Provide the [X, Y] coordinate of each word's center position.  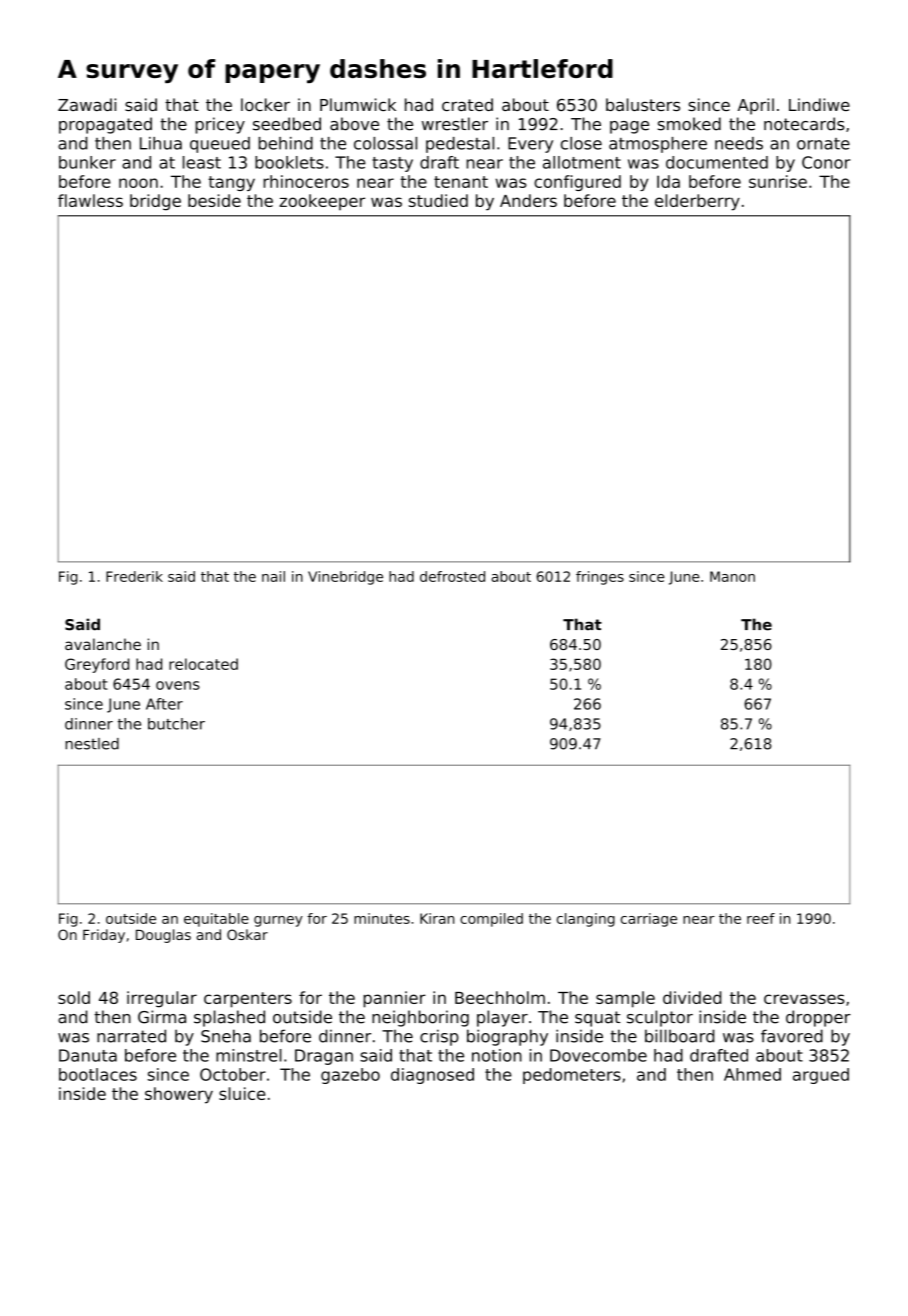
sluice [242, 1093]
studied [438, 200]
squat [597, 1019]
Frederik [134, 576]
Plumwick [358, 104]
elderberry [697, 202]
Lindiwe [819, 104]
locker [265, 104]
